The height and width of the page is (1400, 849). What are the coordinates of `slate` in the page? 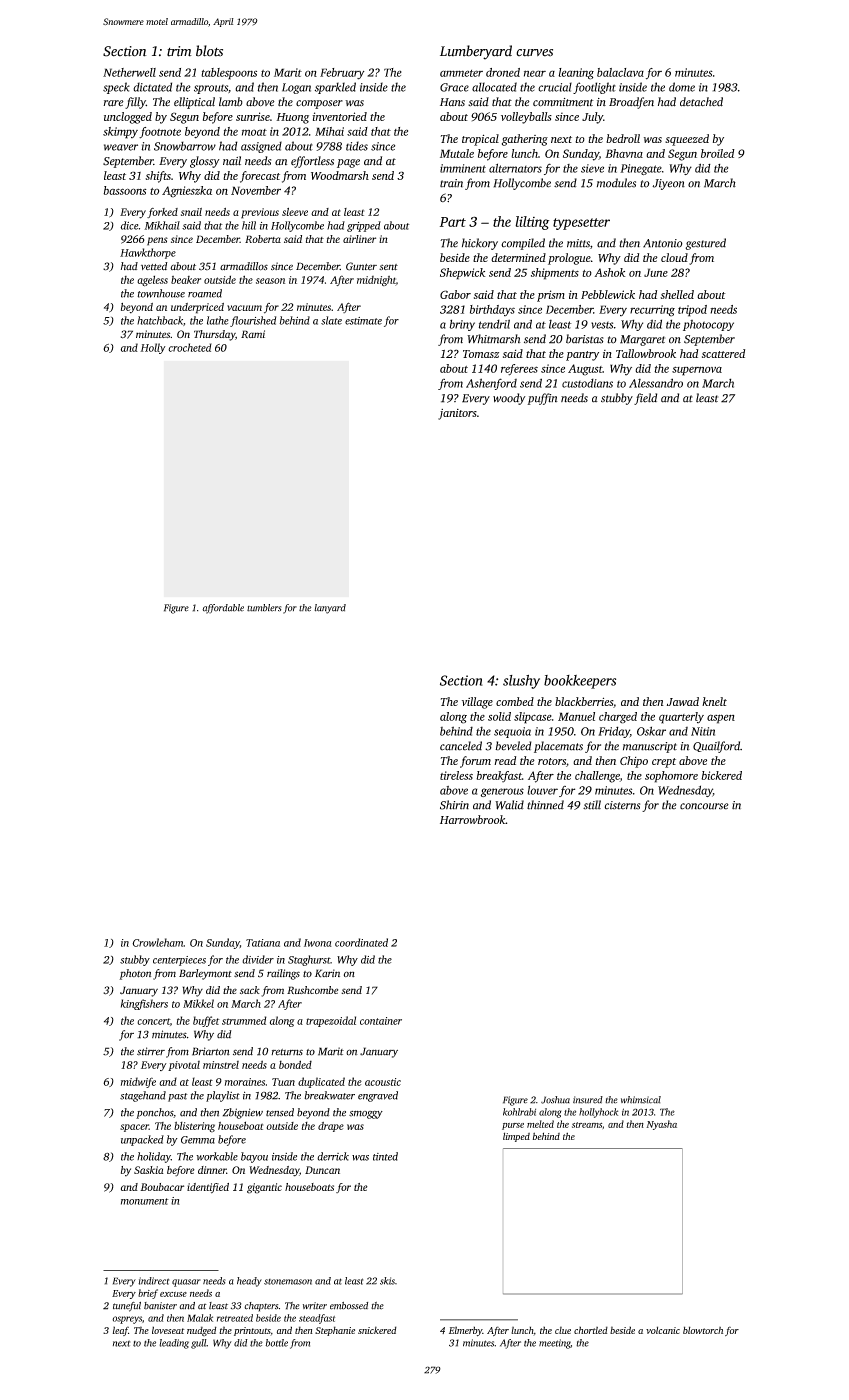 It's located at (331, 320).
